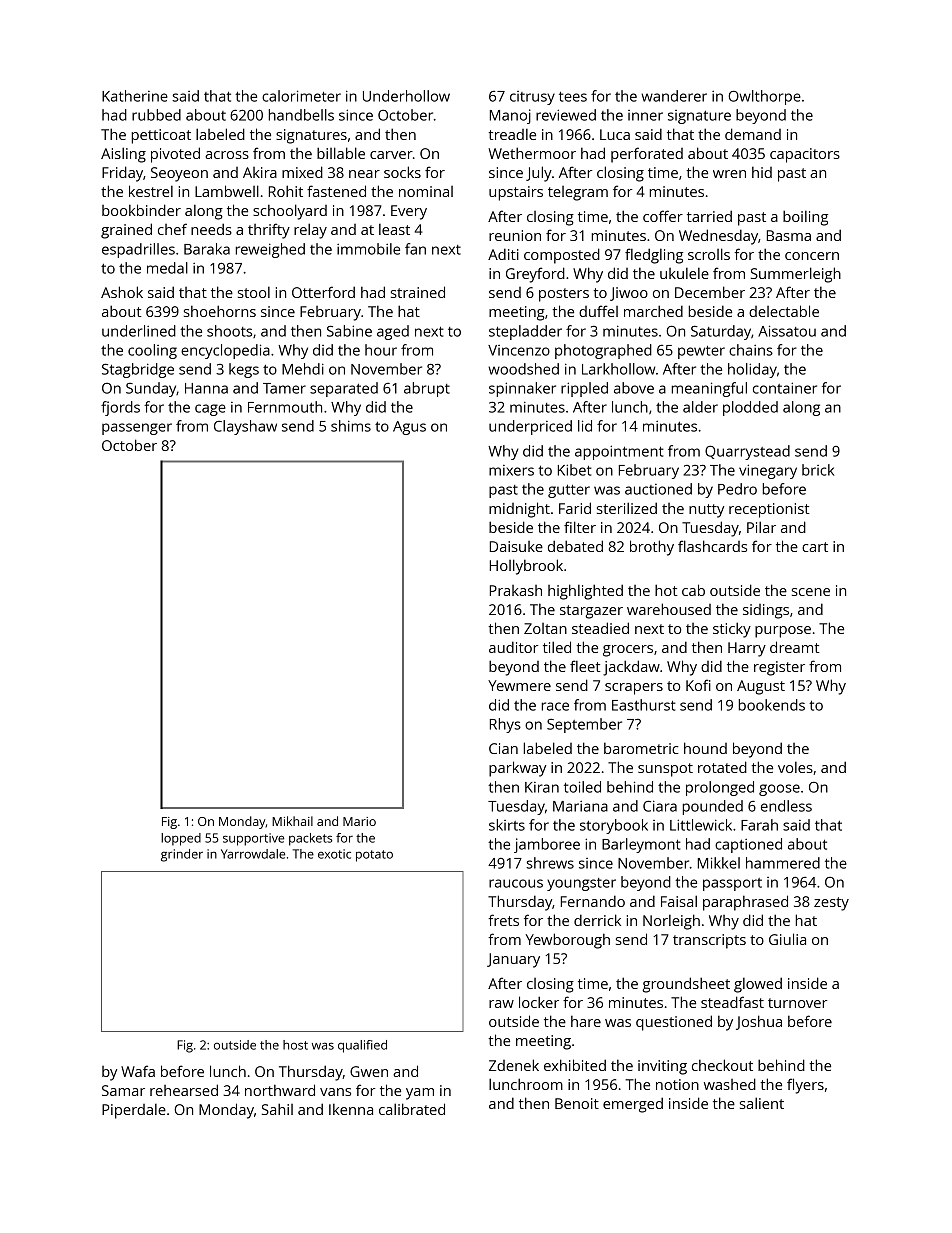 The height and width of the page is (1233, 952). Describe the element at coordinates (292, 821) in the page. I see `Mikhail` at that location.
